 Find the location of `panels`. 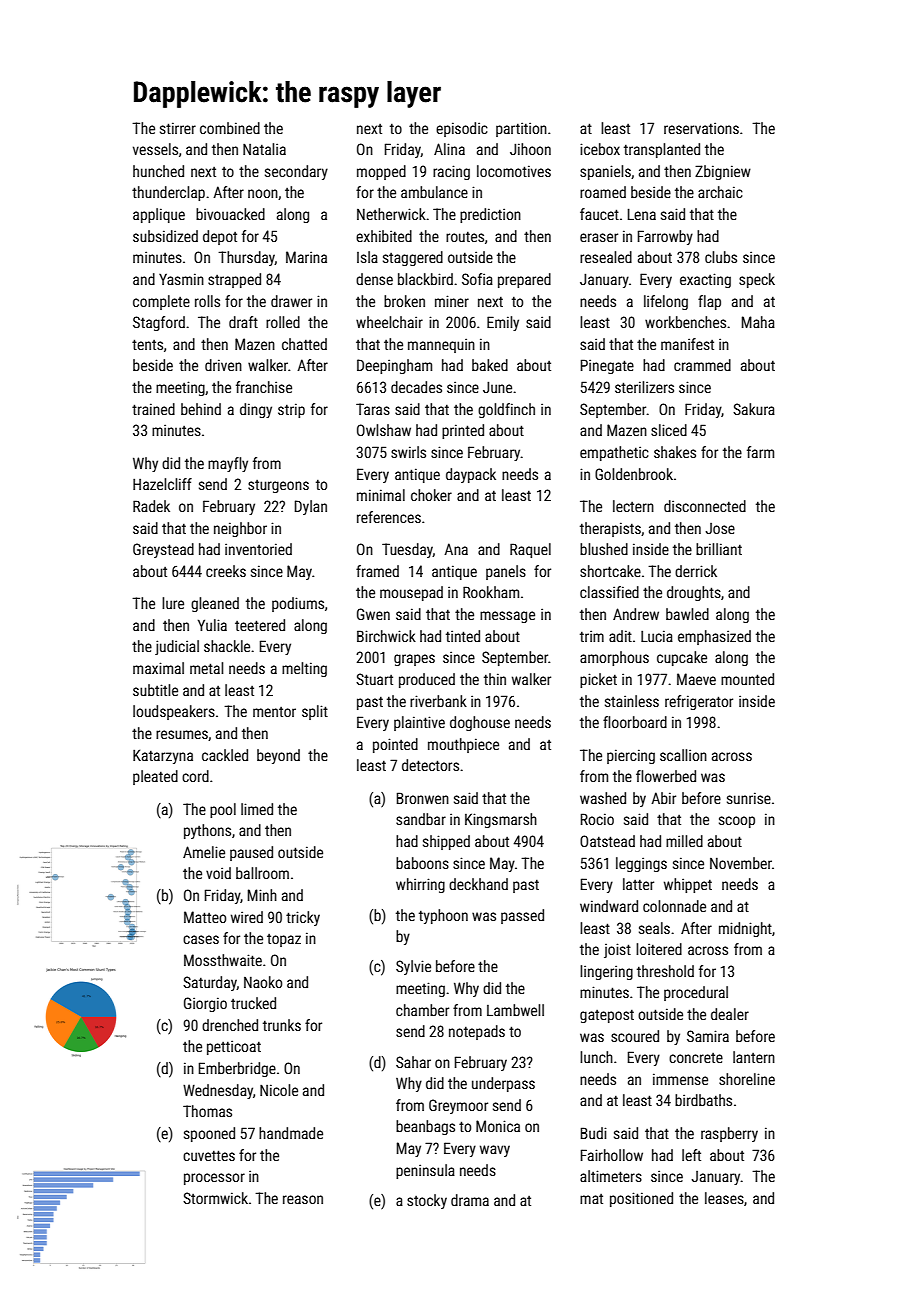

panels is located at coordinates (506, 572).
